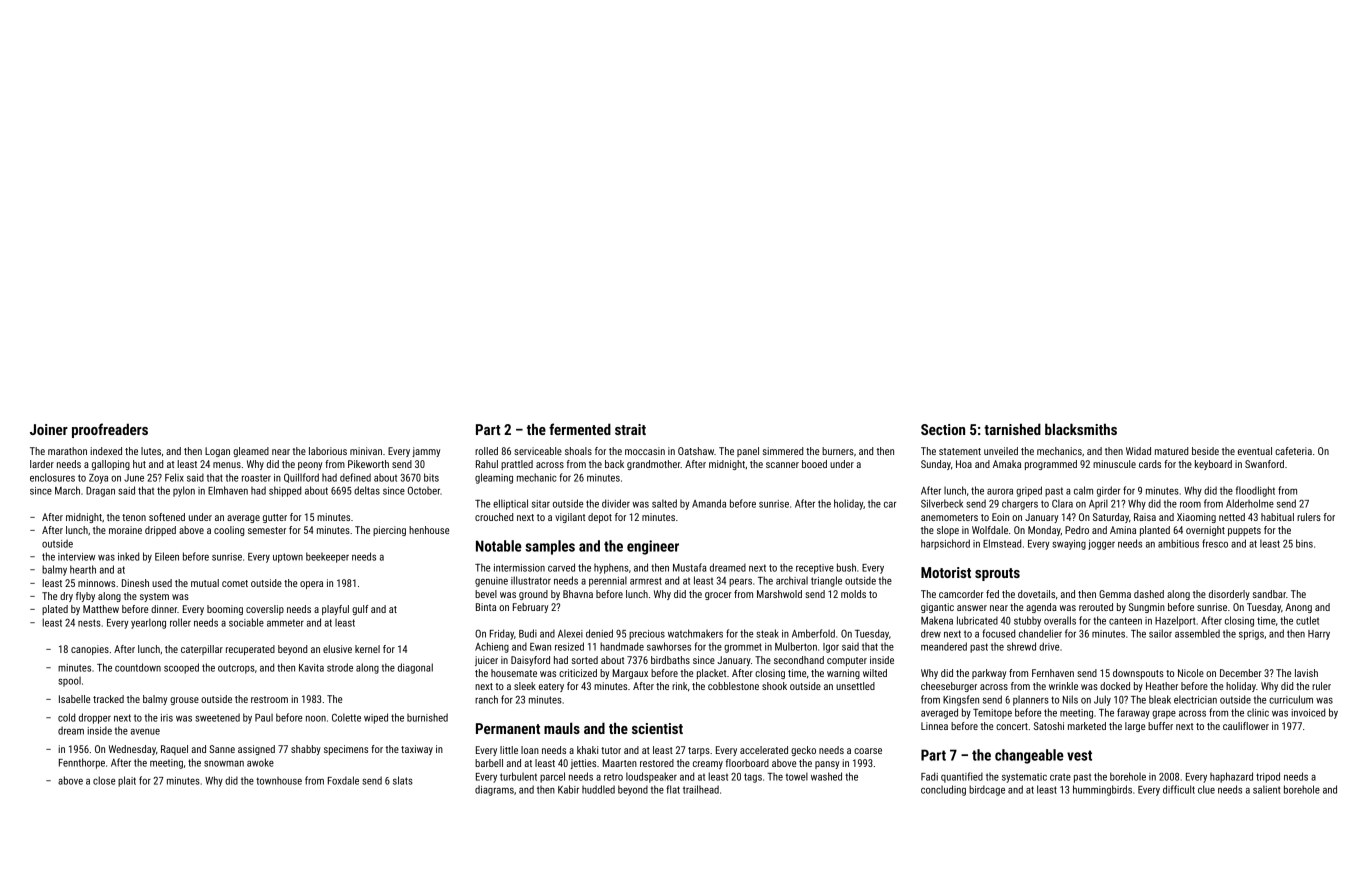 The width and height of the screenshot is (1372, 887). Describe the element at coordinates (614, 464) in the screenshot. I see `back` at that location.
